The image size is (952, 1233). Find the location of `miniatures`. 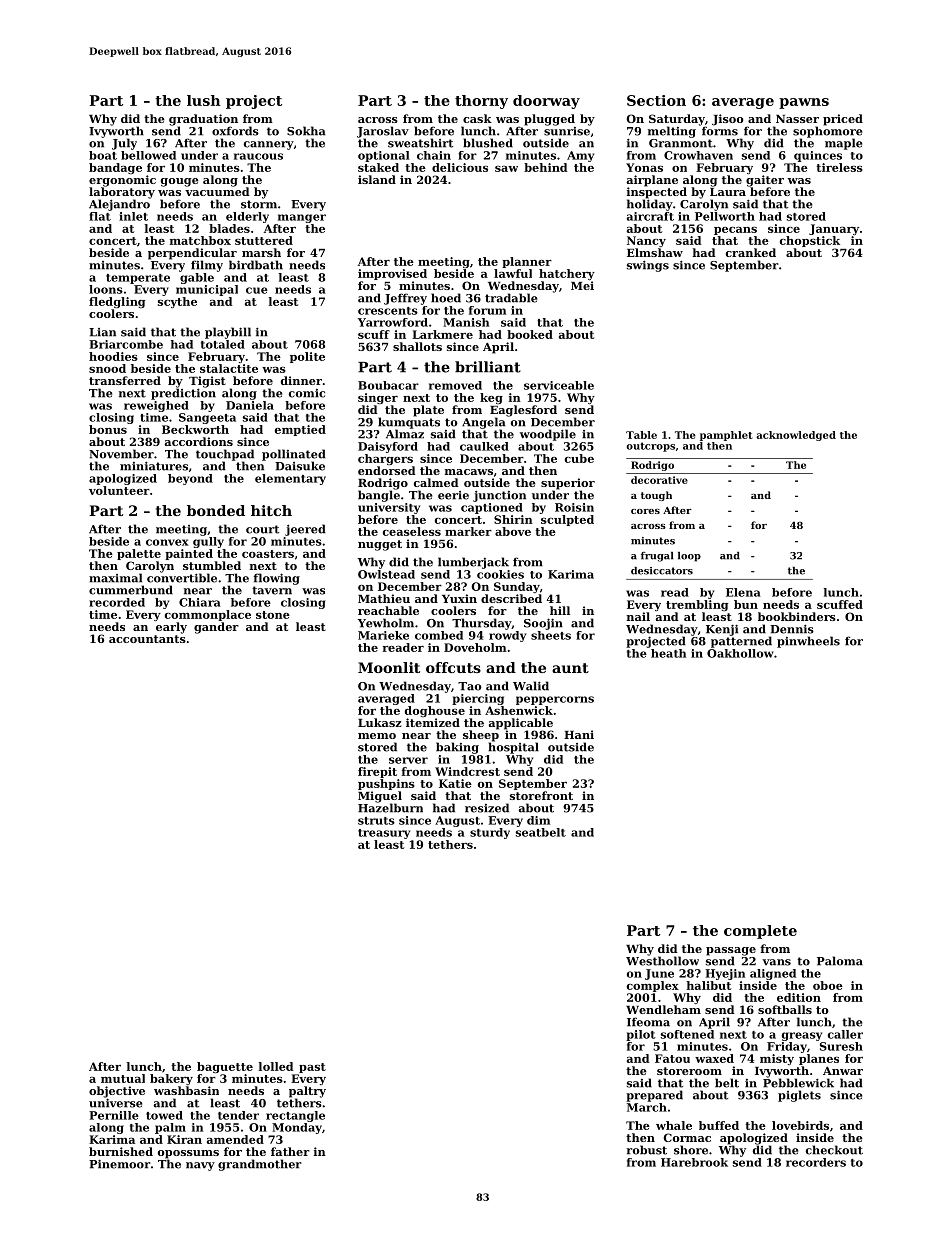

miniatures is located at coordinates (154, 466).
